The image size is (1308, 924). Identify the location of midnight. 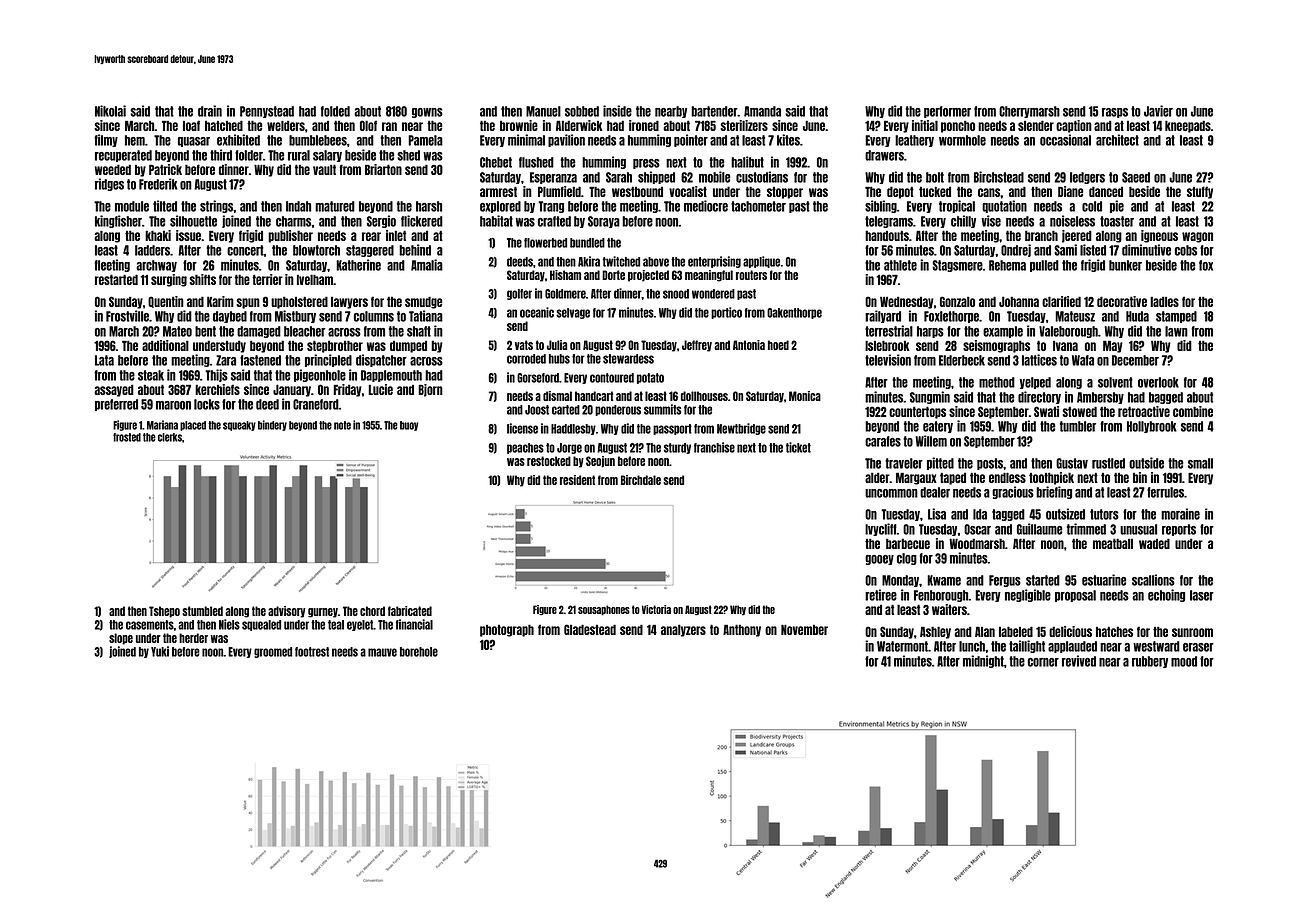
(983, 661).
